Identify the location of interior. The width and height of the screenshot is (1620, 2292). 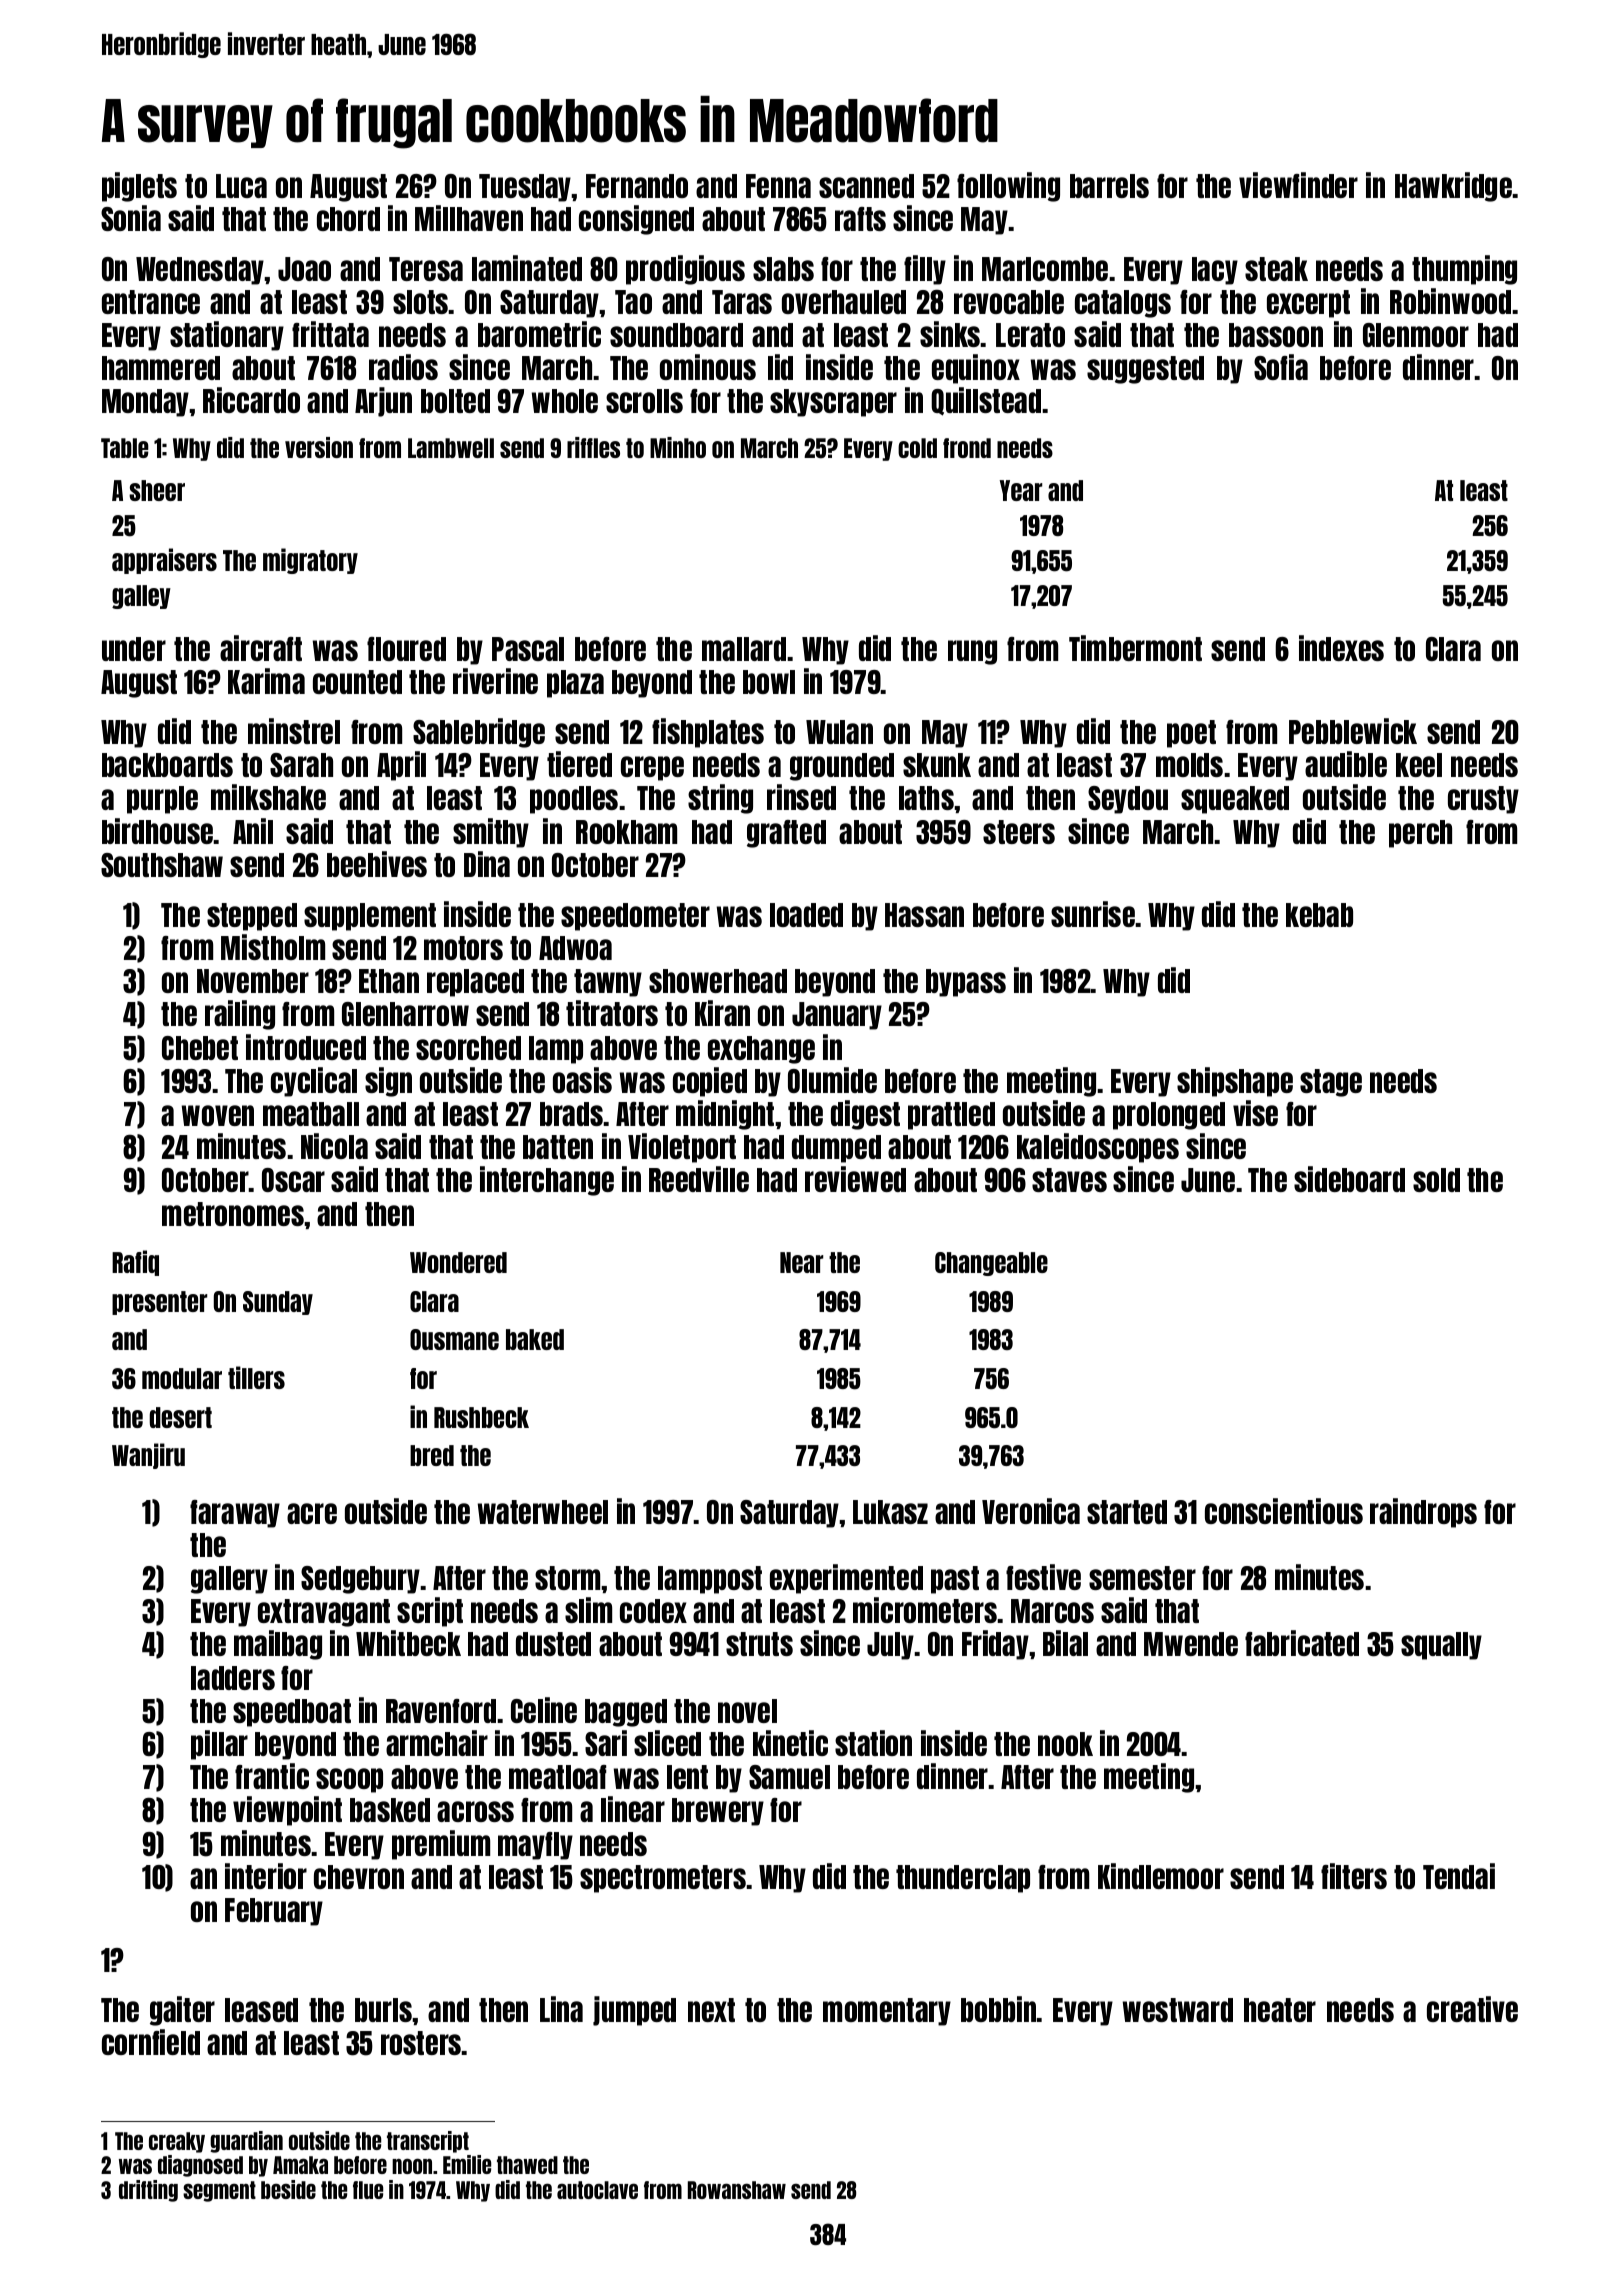
(266, 1876).
